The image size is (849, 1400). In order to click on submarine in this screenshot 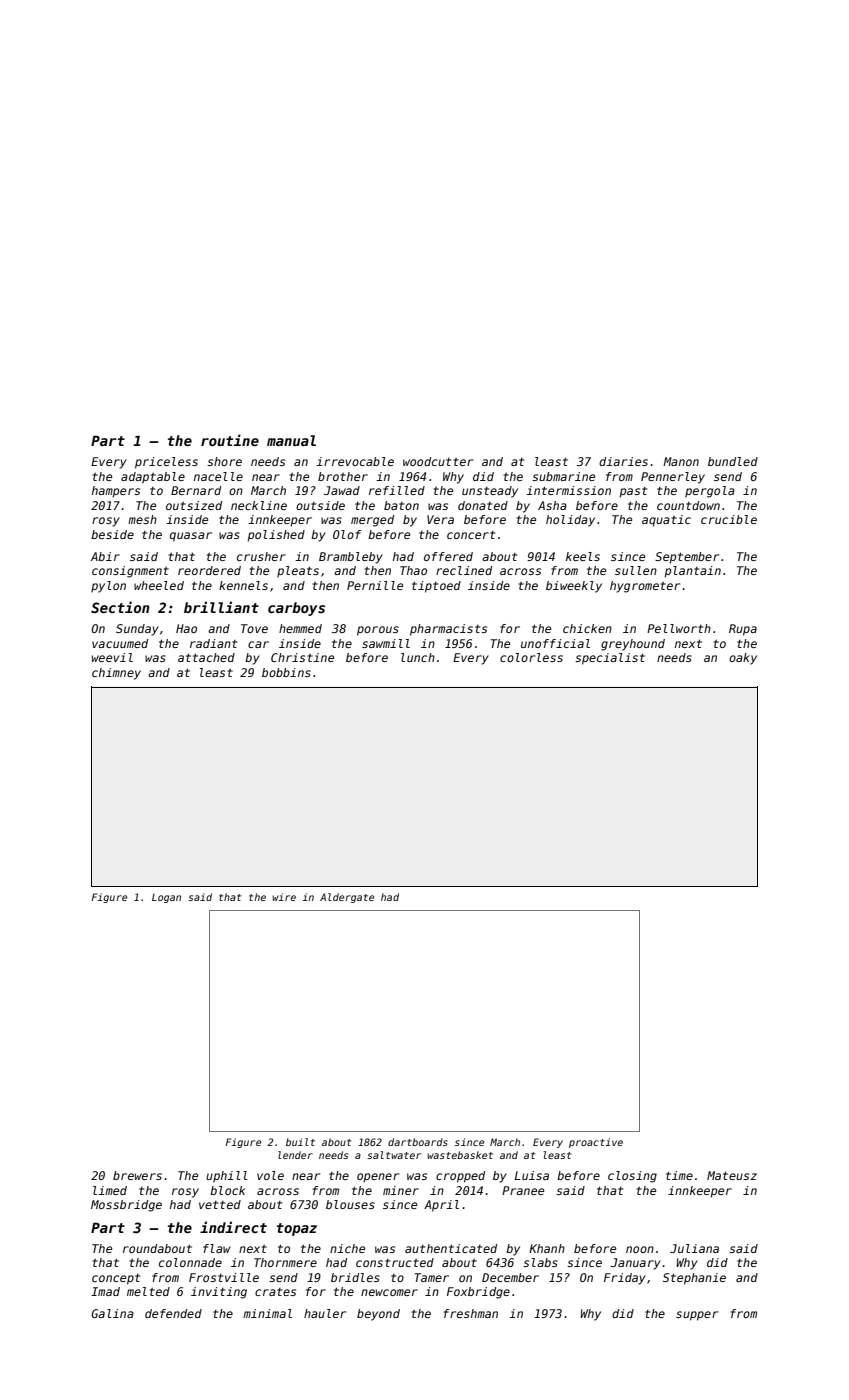, I will do `click(563, 476)`.
